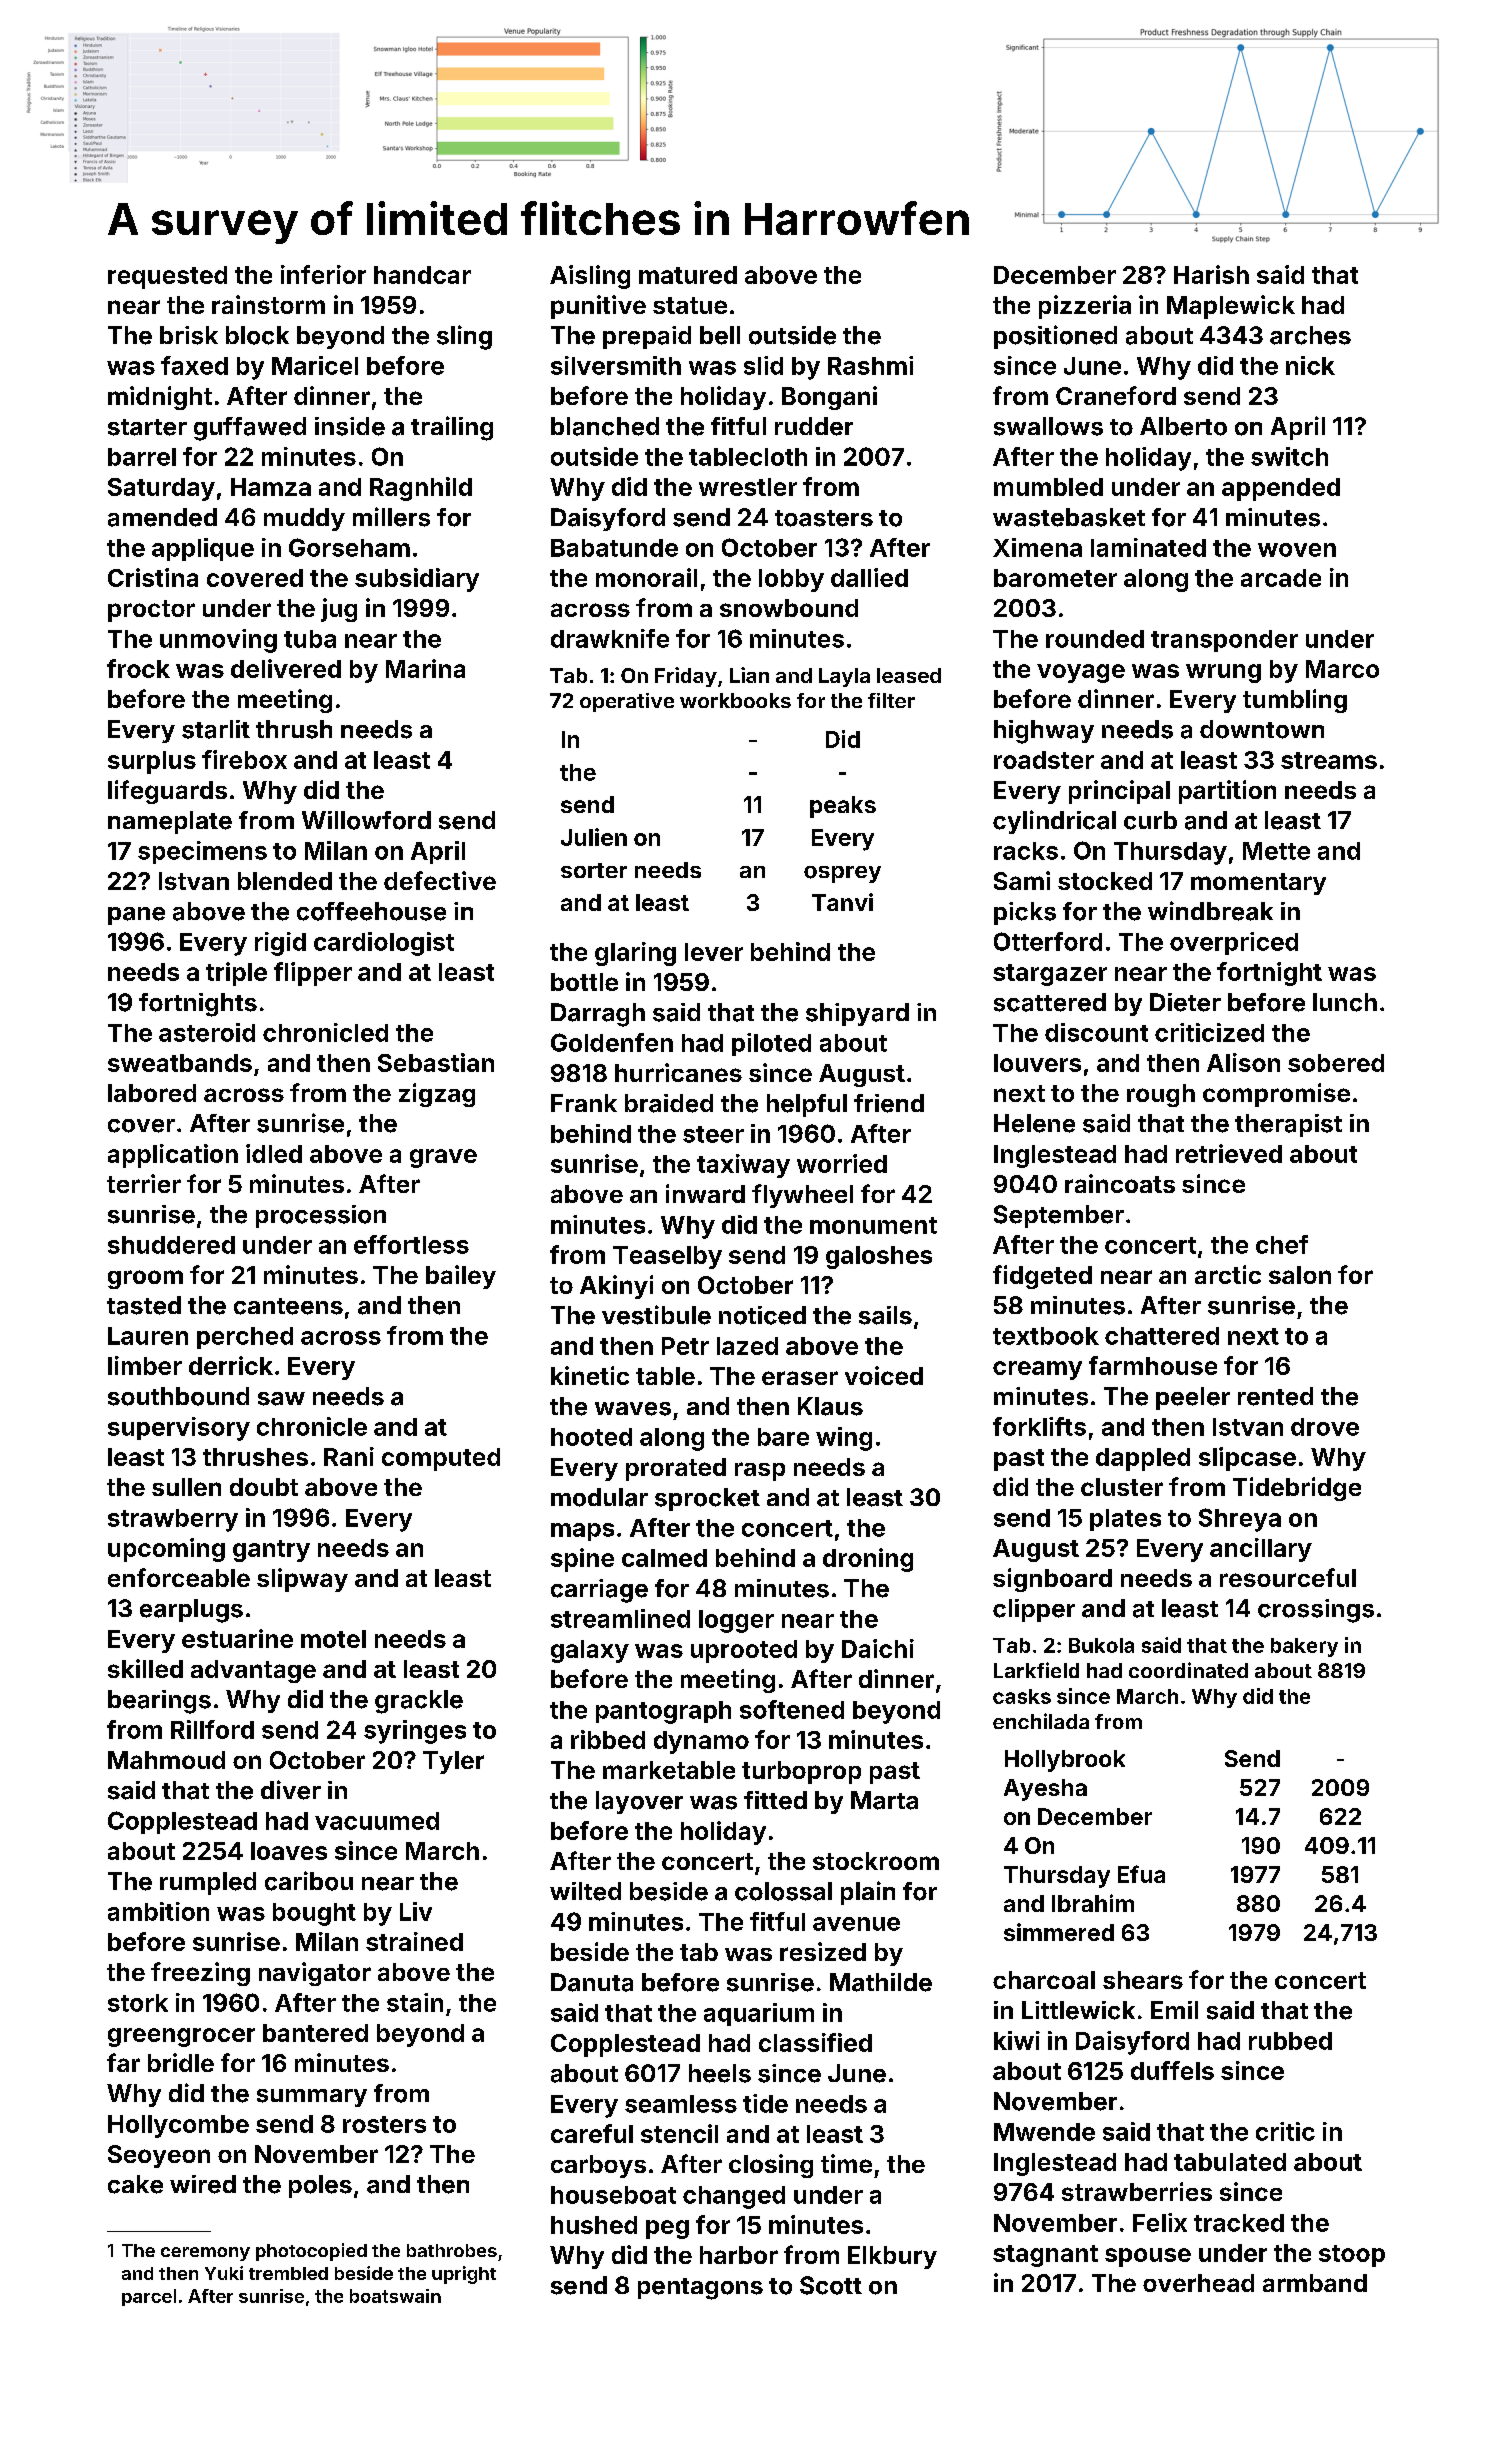 The height and width of the screenshot is (2464, 1496). Describe the element at coordinates (1048, 426) in the screenshot. I see `swallows` at that location.
